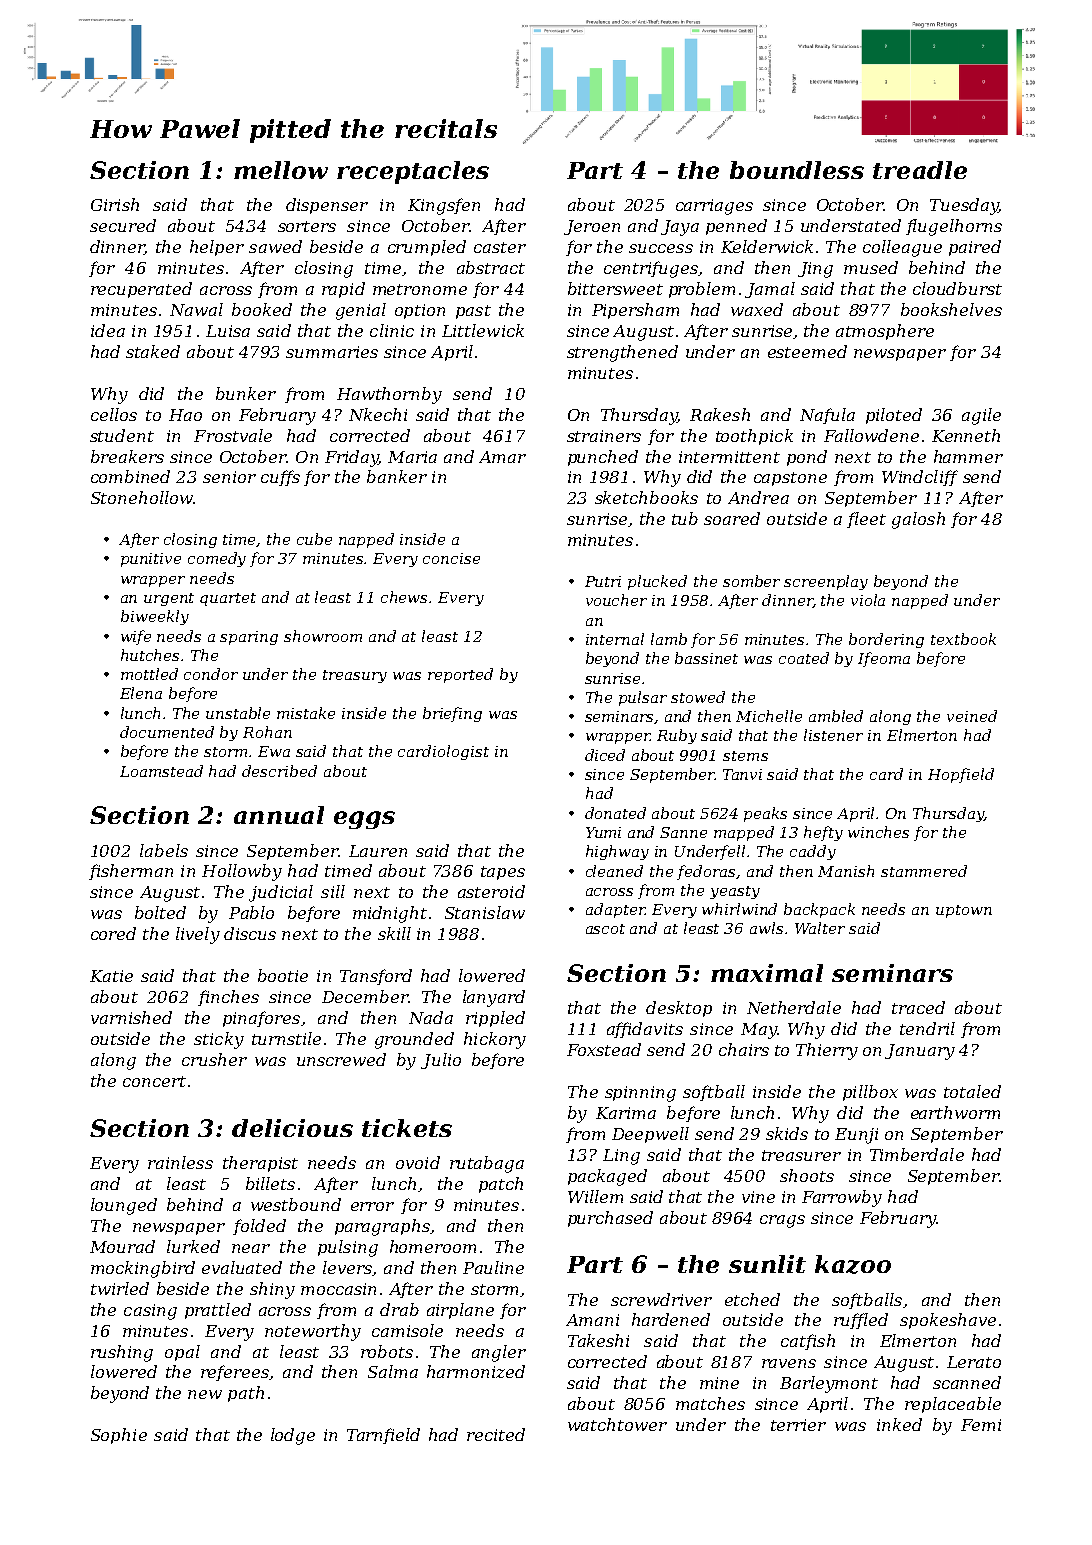 This screenshot has width=1092, height=1545. Describe the element at coordinates (920, 170) in the screenshot. I see `treadle` at that location.
